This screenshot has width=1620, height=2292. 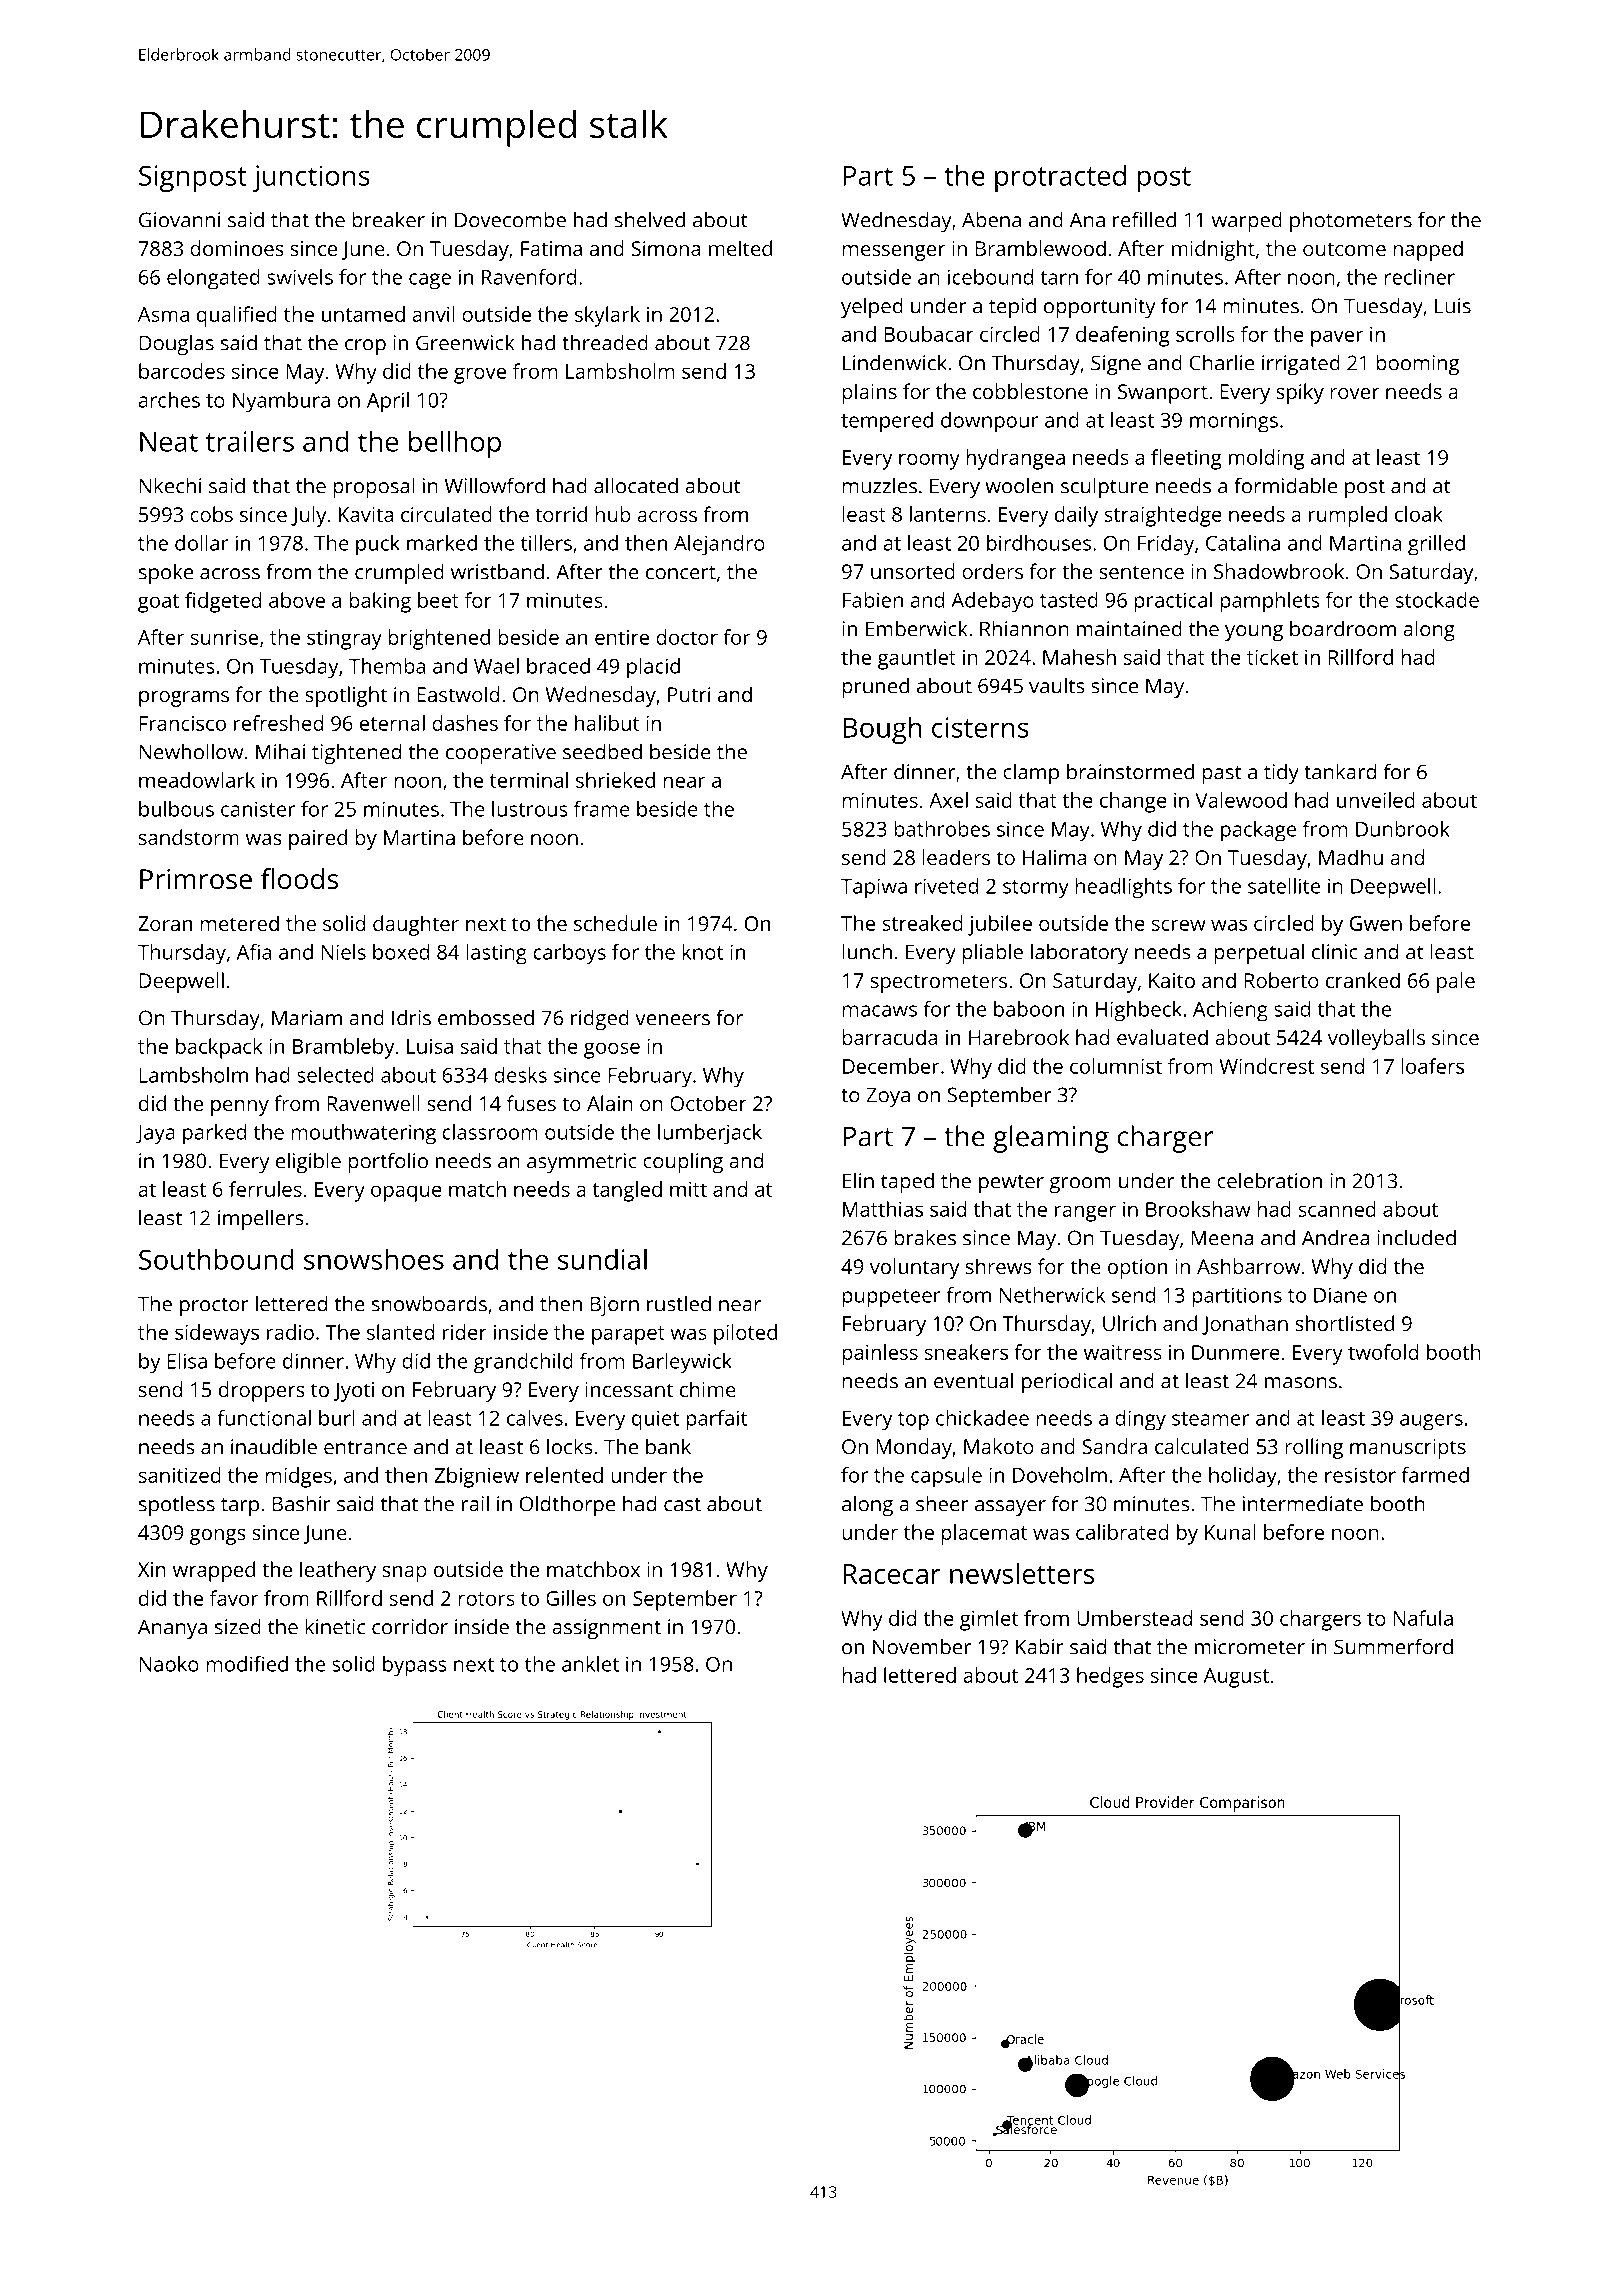 What do you see at coordinates (590, 1664) in the screenshot?
I see `anklet` at bounding box center [590, 1664].
